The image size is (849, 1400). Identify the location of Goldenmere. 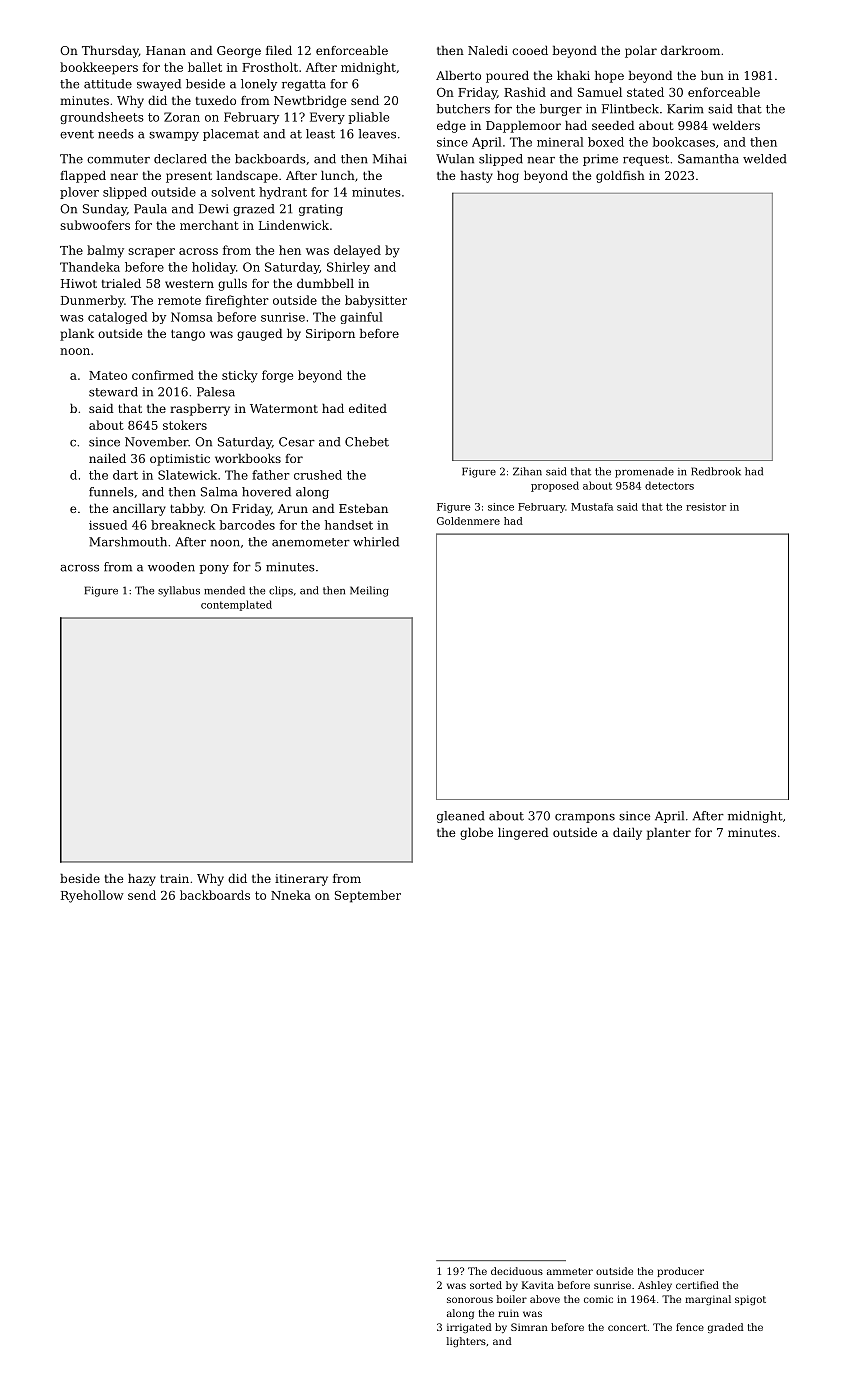
(468, 521).
